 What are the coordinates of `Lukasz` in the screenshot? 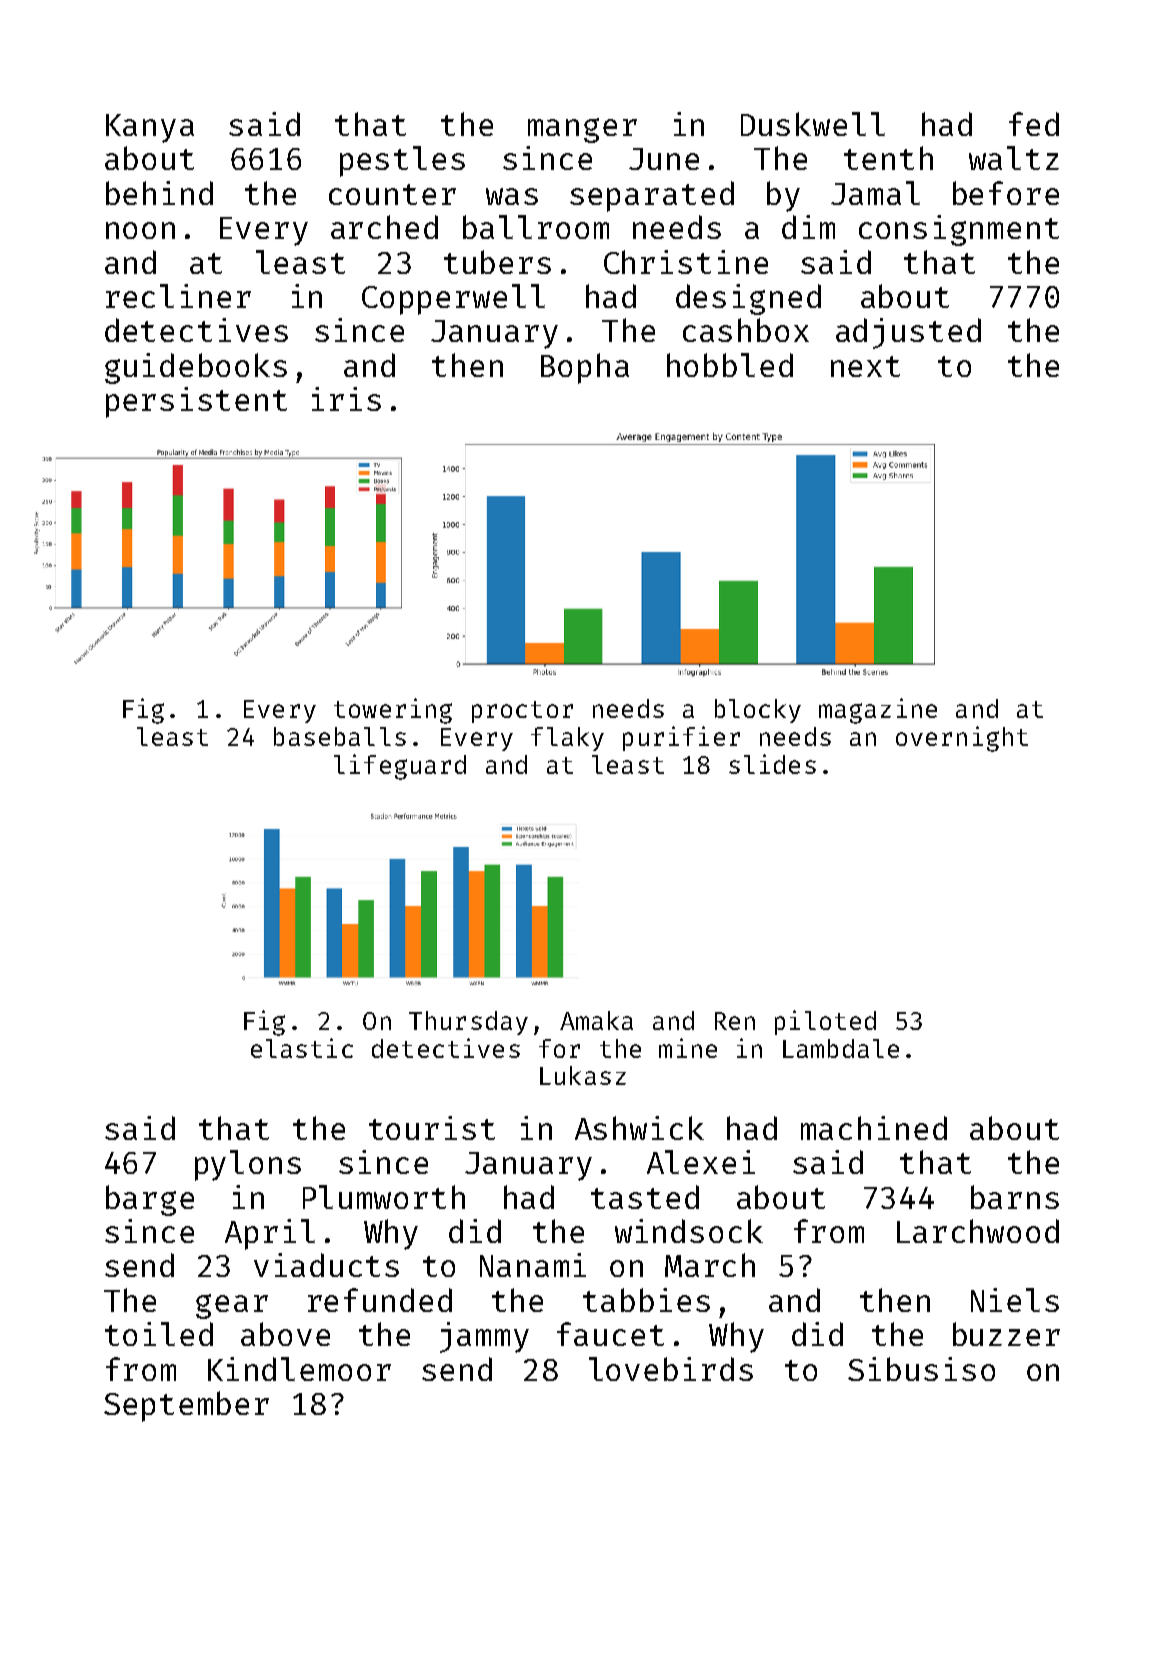 It's located at (583, 1075).
